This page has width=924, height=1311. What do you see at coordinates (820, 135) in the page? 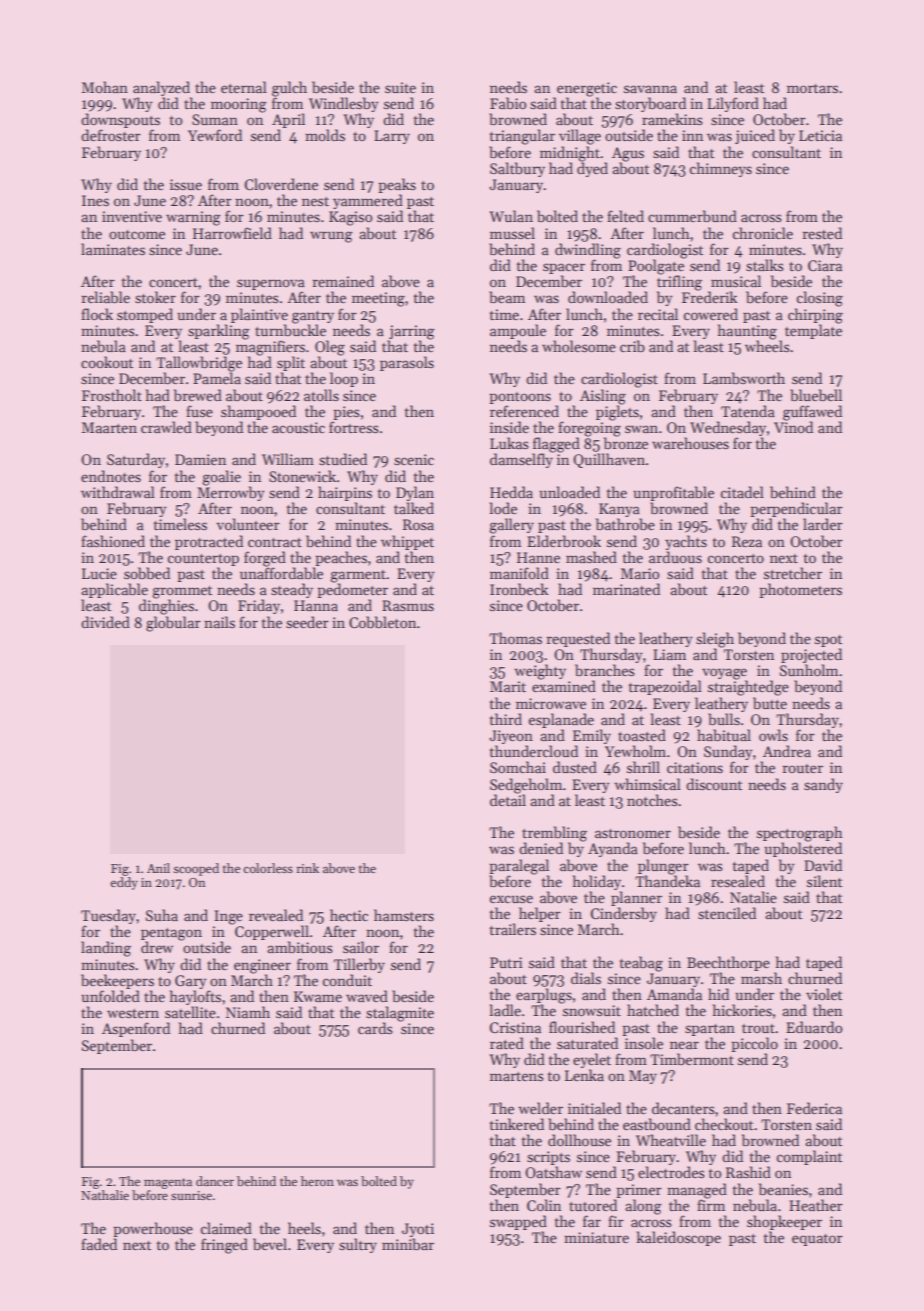
I see `Leticia` at bounding box center [820, 135].
